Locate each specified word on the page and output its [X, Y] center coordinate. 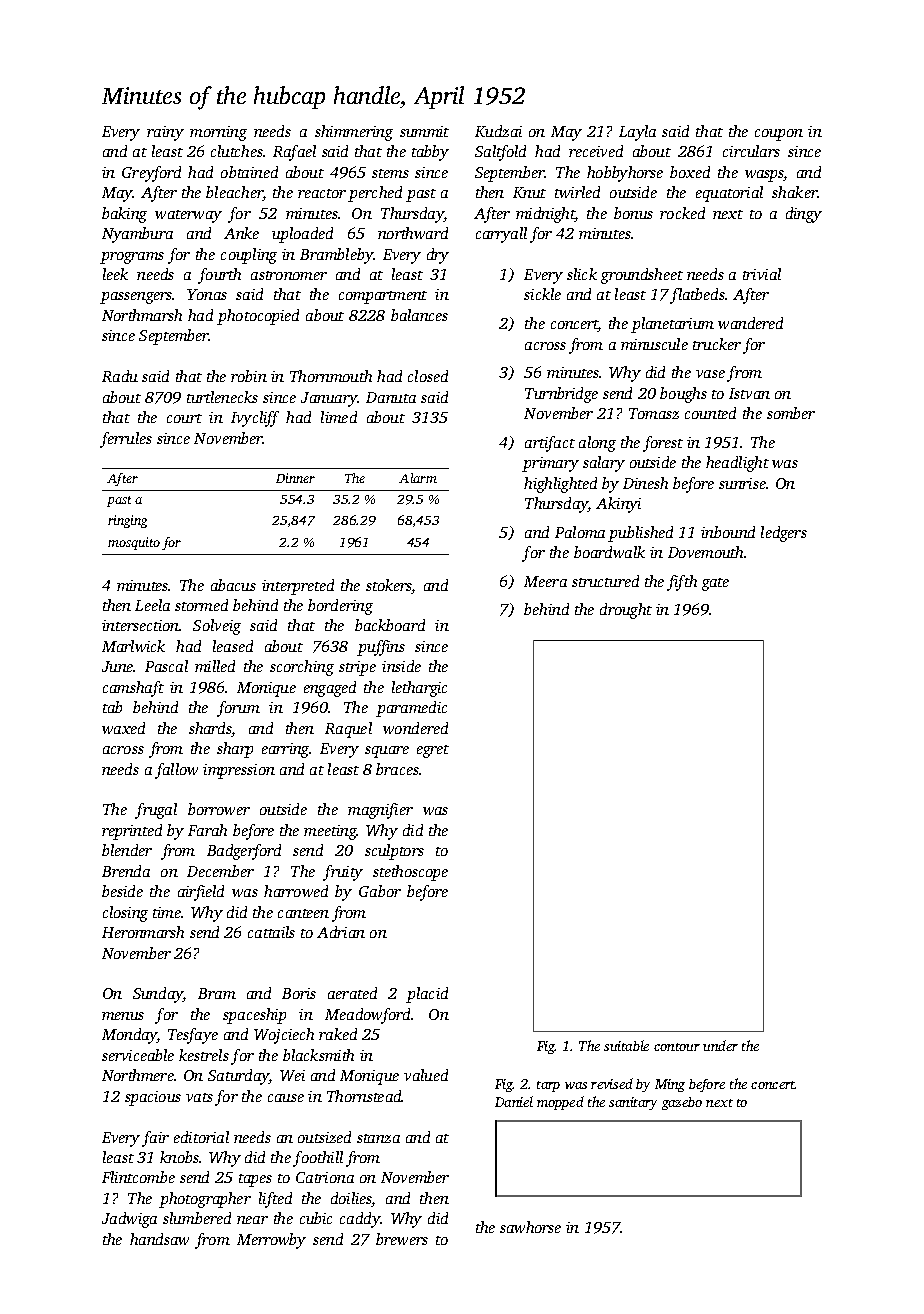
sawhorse [530, 1227]
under [720, 1045]
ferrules [126, 440]
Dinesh [645, 483]
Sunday [158, 995]
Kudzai [498, 131]
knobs [179, 1157]
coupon [779, 135]
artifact [550, 444]
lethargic [419, 689]
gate [715, 584]
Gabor [380, 891]
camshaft [133, 689]
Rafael [294, 153]
